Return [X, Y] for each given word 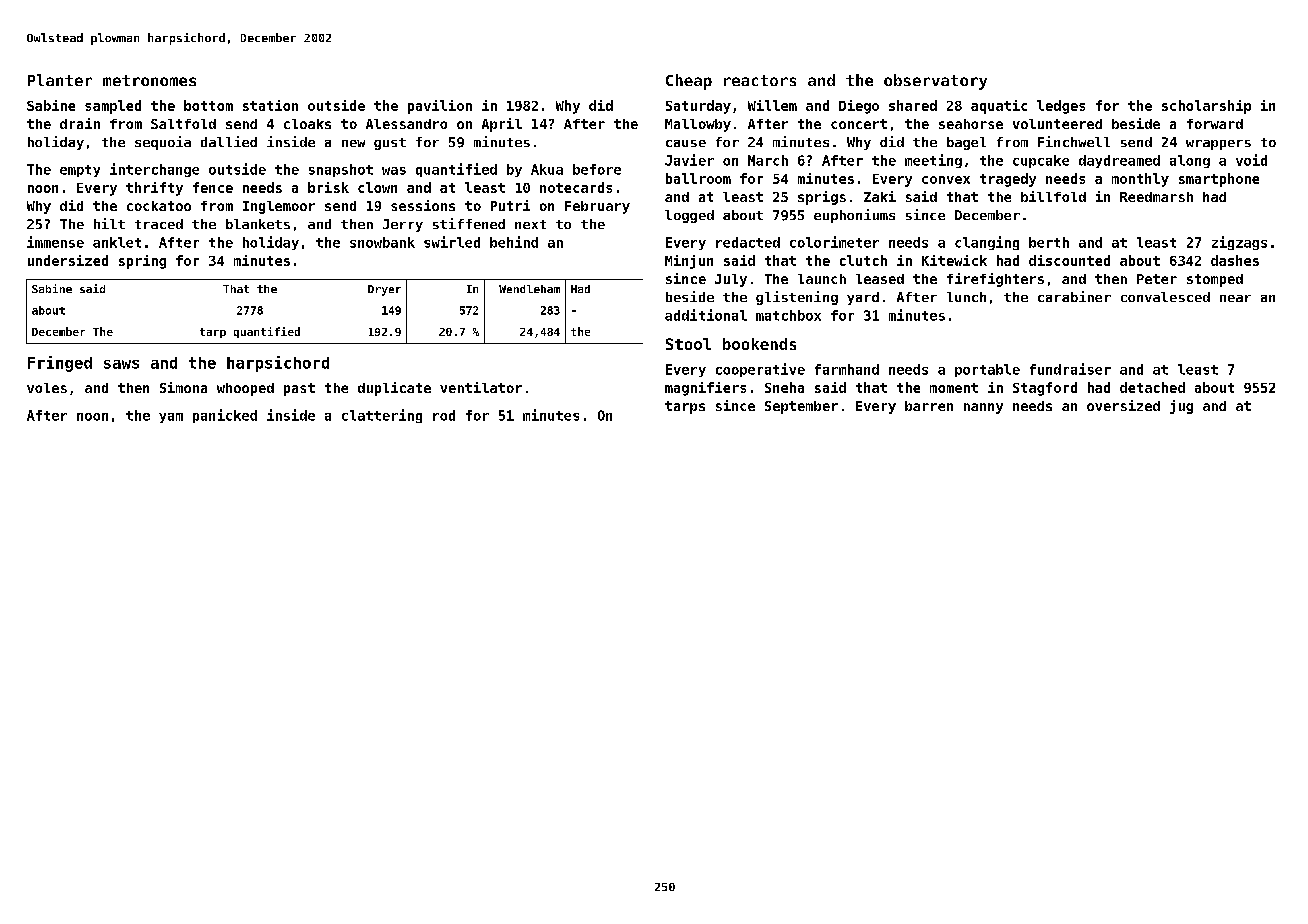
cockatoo [159, 206]
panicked [225, 416]
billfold [1053, 196]
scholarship [1206, 107]
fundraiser [1070, 369]
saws [121, 364]
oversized [1123, 405]
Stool [688, 344]
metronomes [149, 80]
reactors [760, 80]
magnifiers [705, 389]
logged [689, 216]
